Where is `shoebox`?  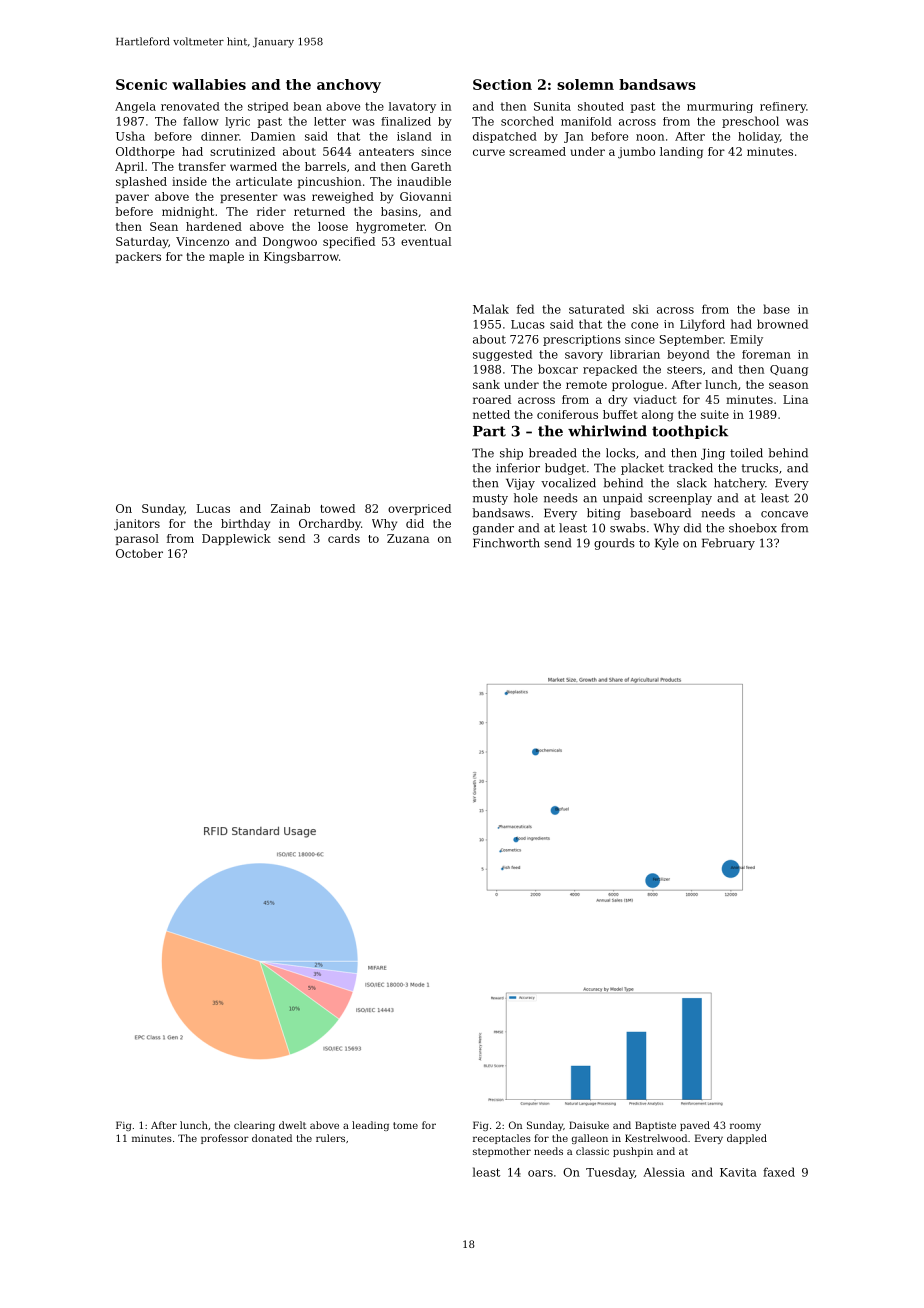 shoebox is located at coordinates (753, 528).
